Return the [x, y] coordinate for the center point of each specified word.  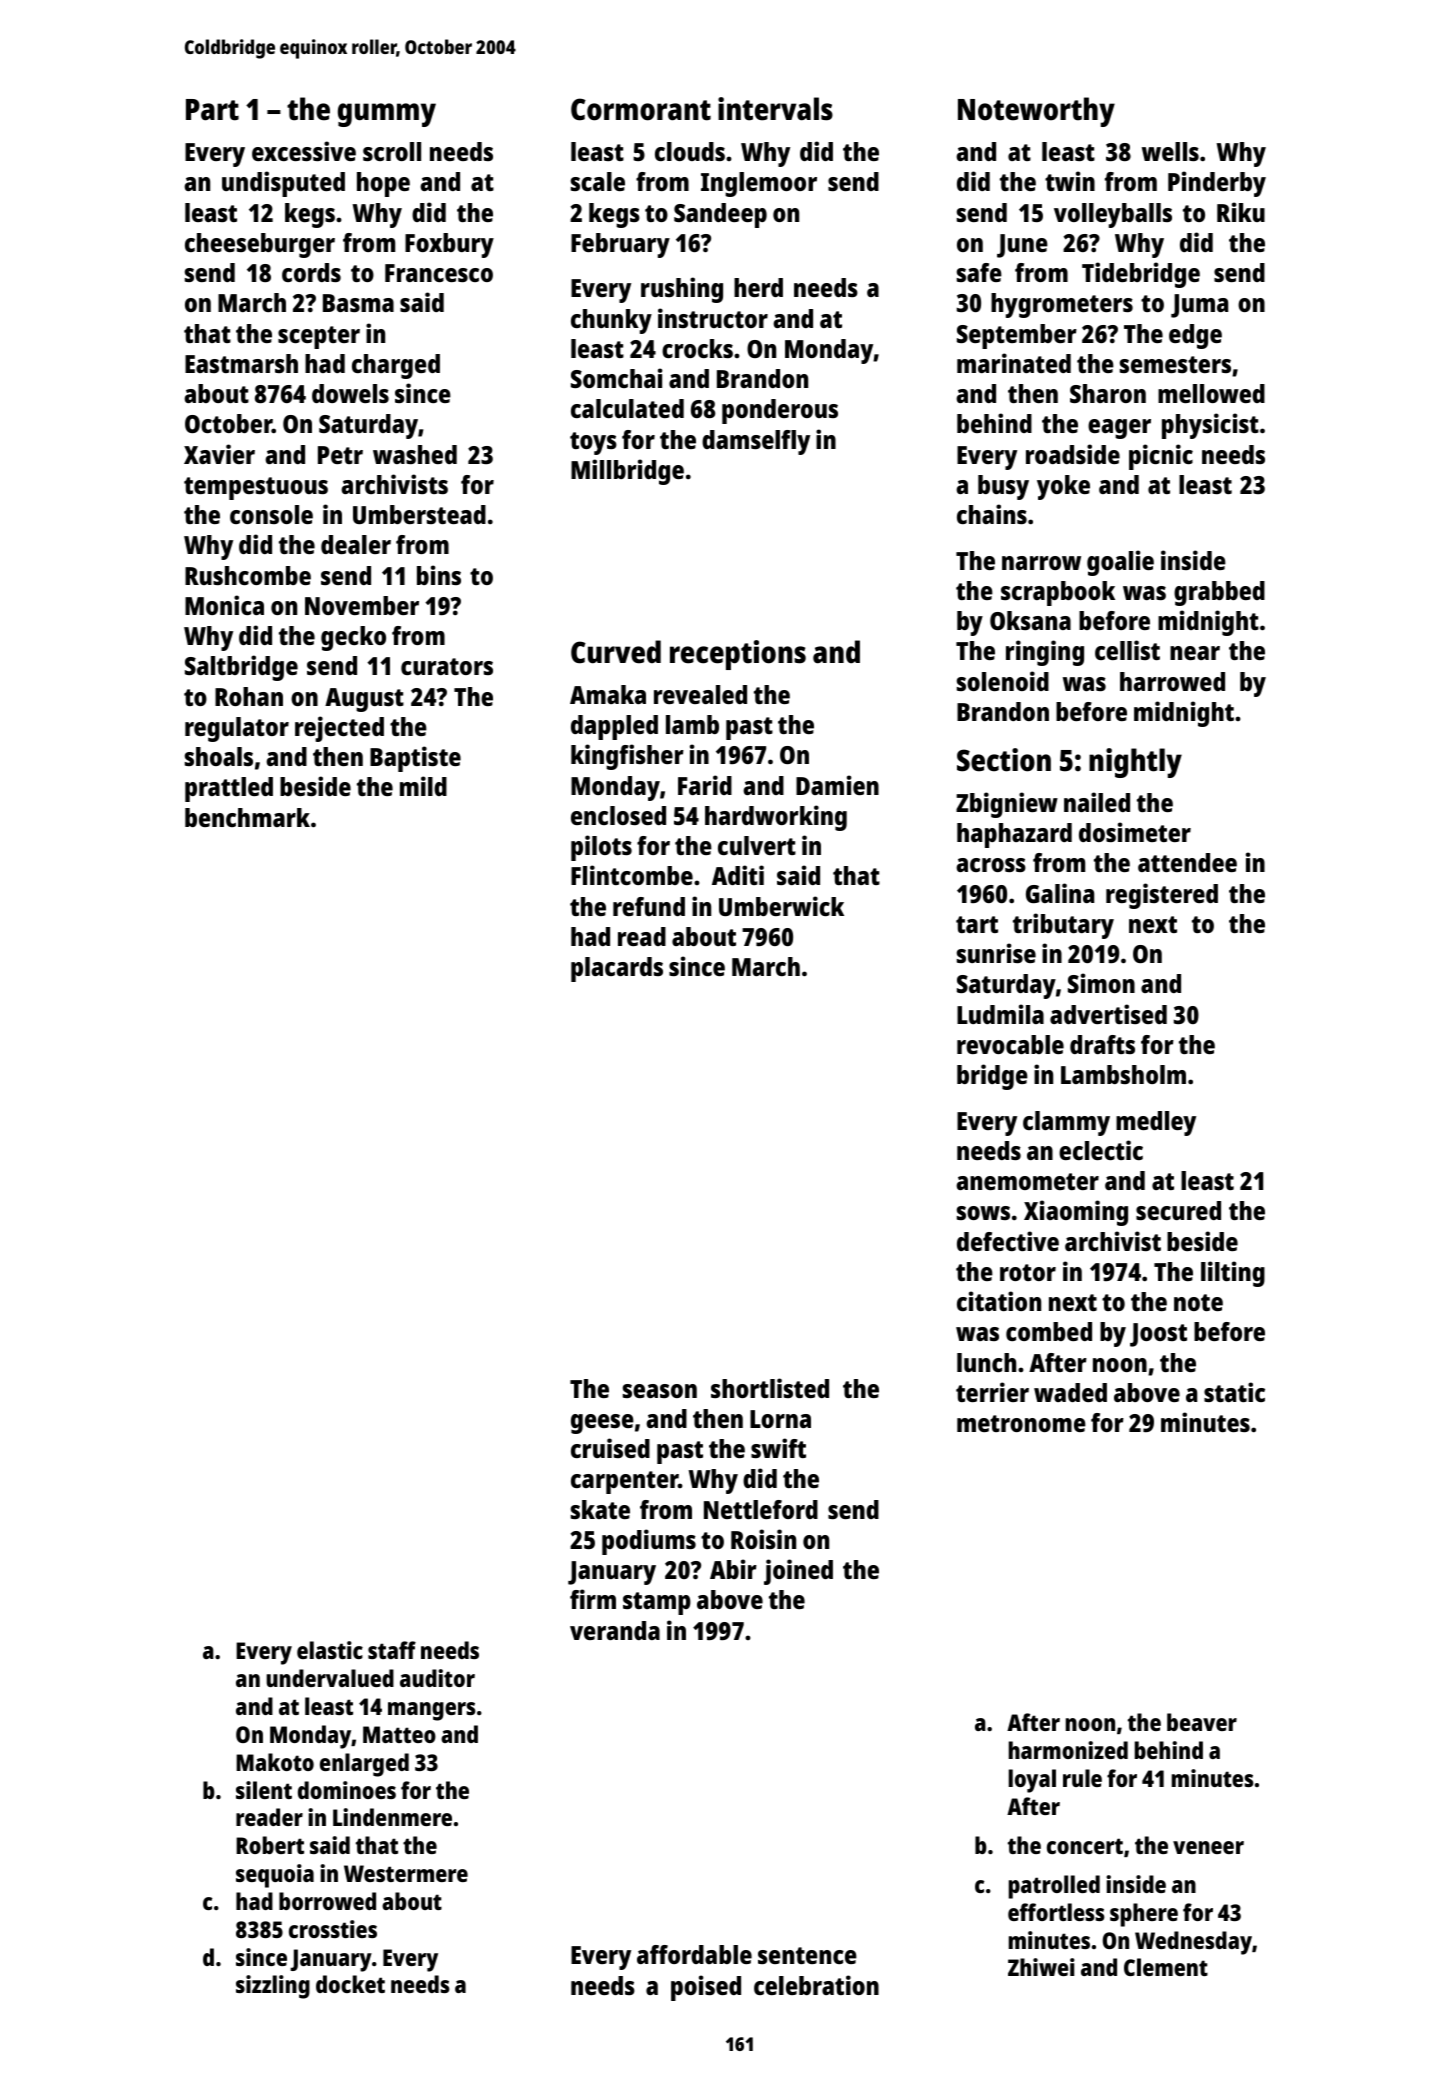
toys [593, 443]
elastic [330, 1650]
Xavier [219, 454]
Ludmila [1000, 1014]
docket [350, 1984]
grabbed [1219, 593]
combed [1049, 1331]
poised [706, 1988]
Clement [1166, 1967]
